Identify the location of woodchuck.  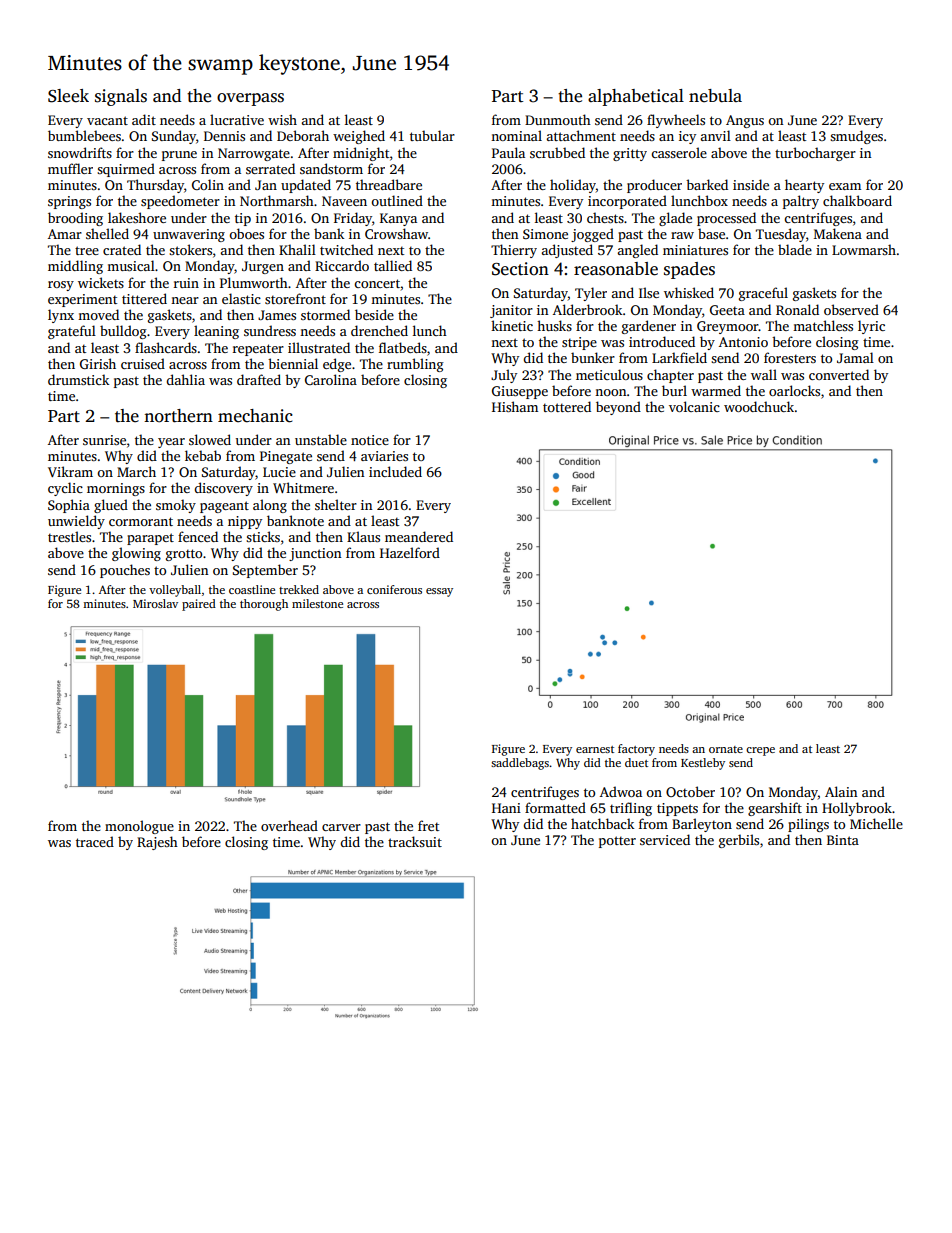
(759, 406).
